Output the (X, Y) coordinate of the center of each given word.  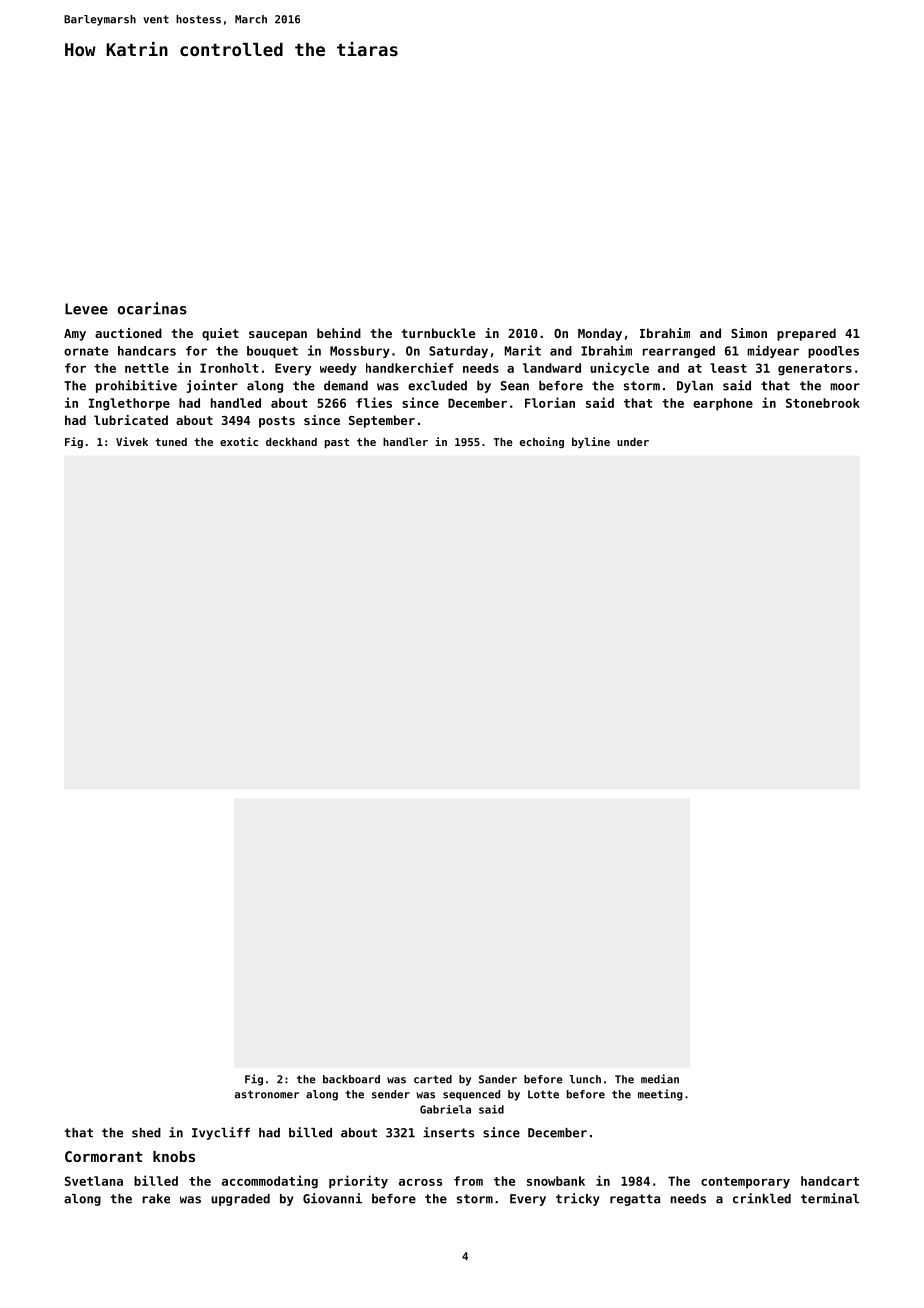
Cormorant (103, 1156)
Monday (600, 334)
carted (433, 1079)
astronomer (267, 1094)
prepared (806, 334)
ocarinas (152, 308)
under (633, 442)
